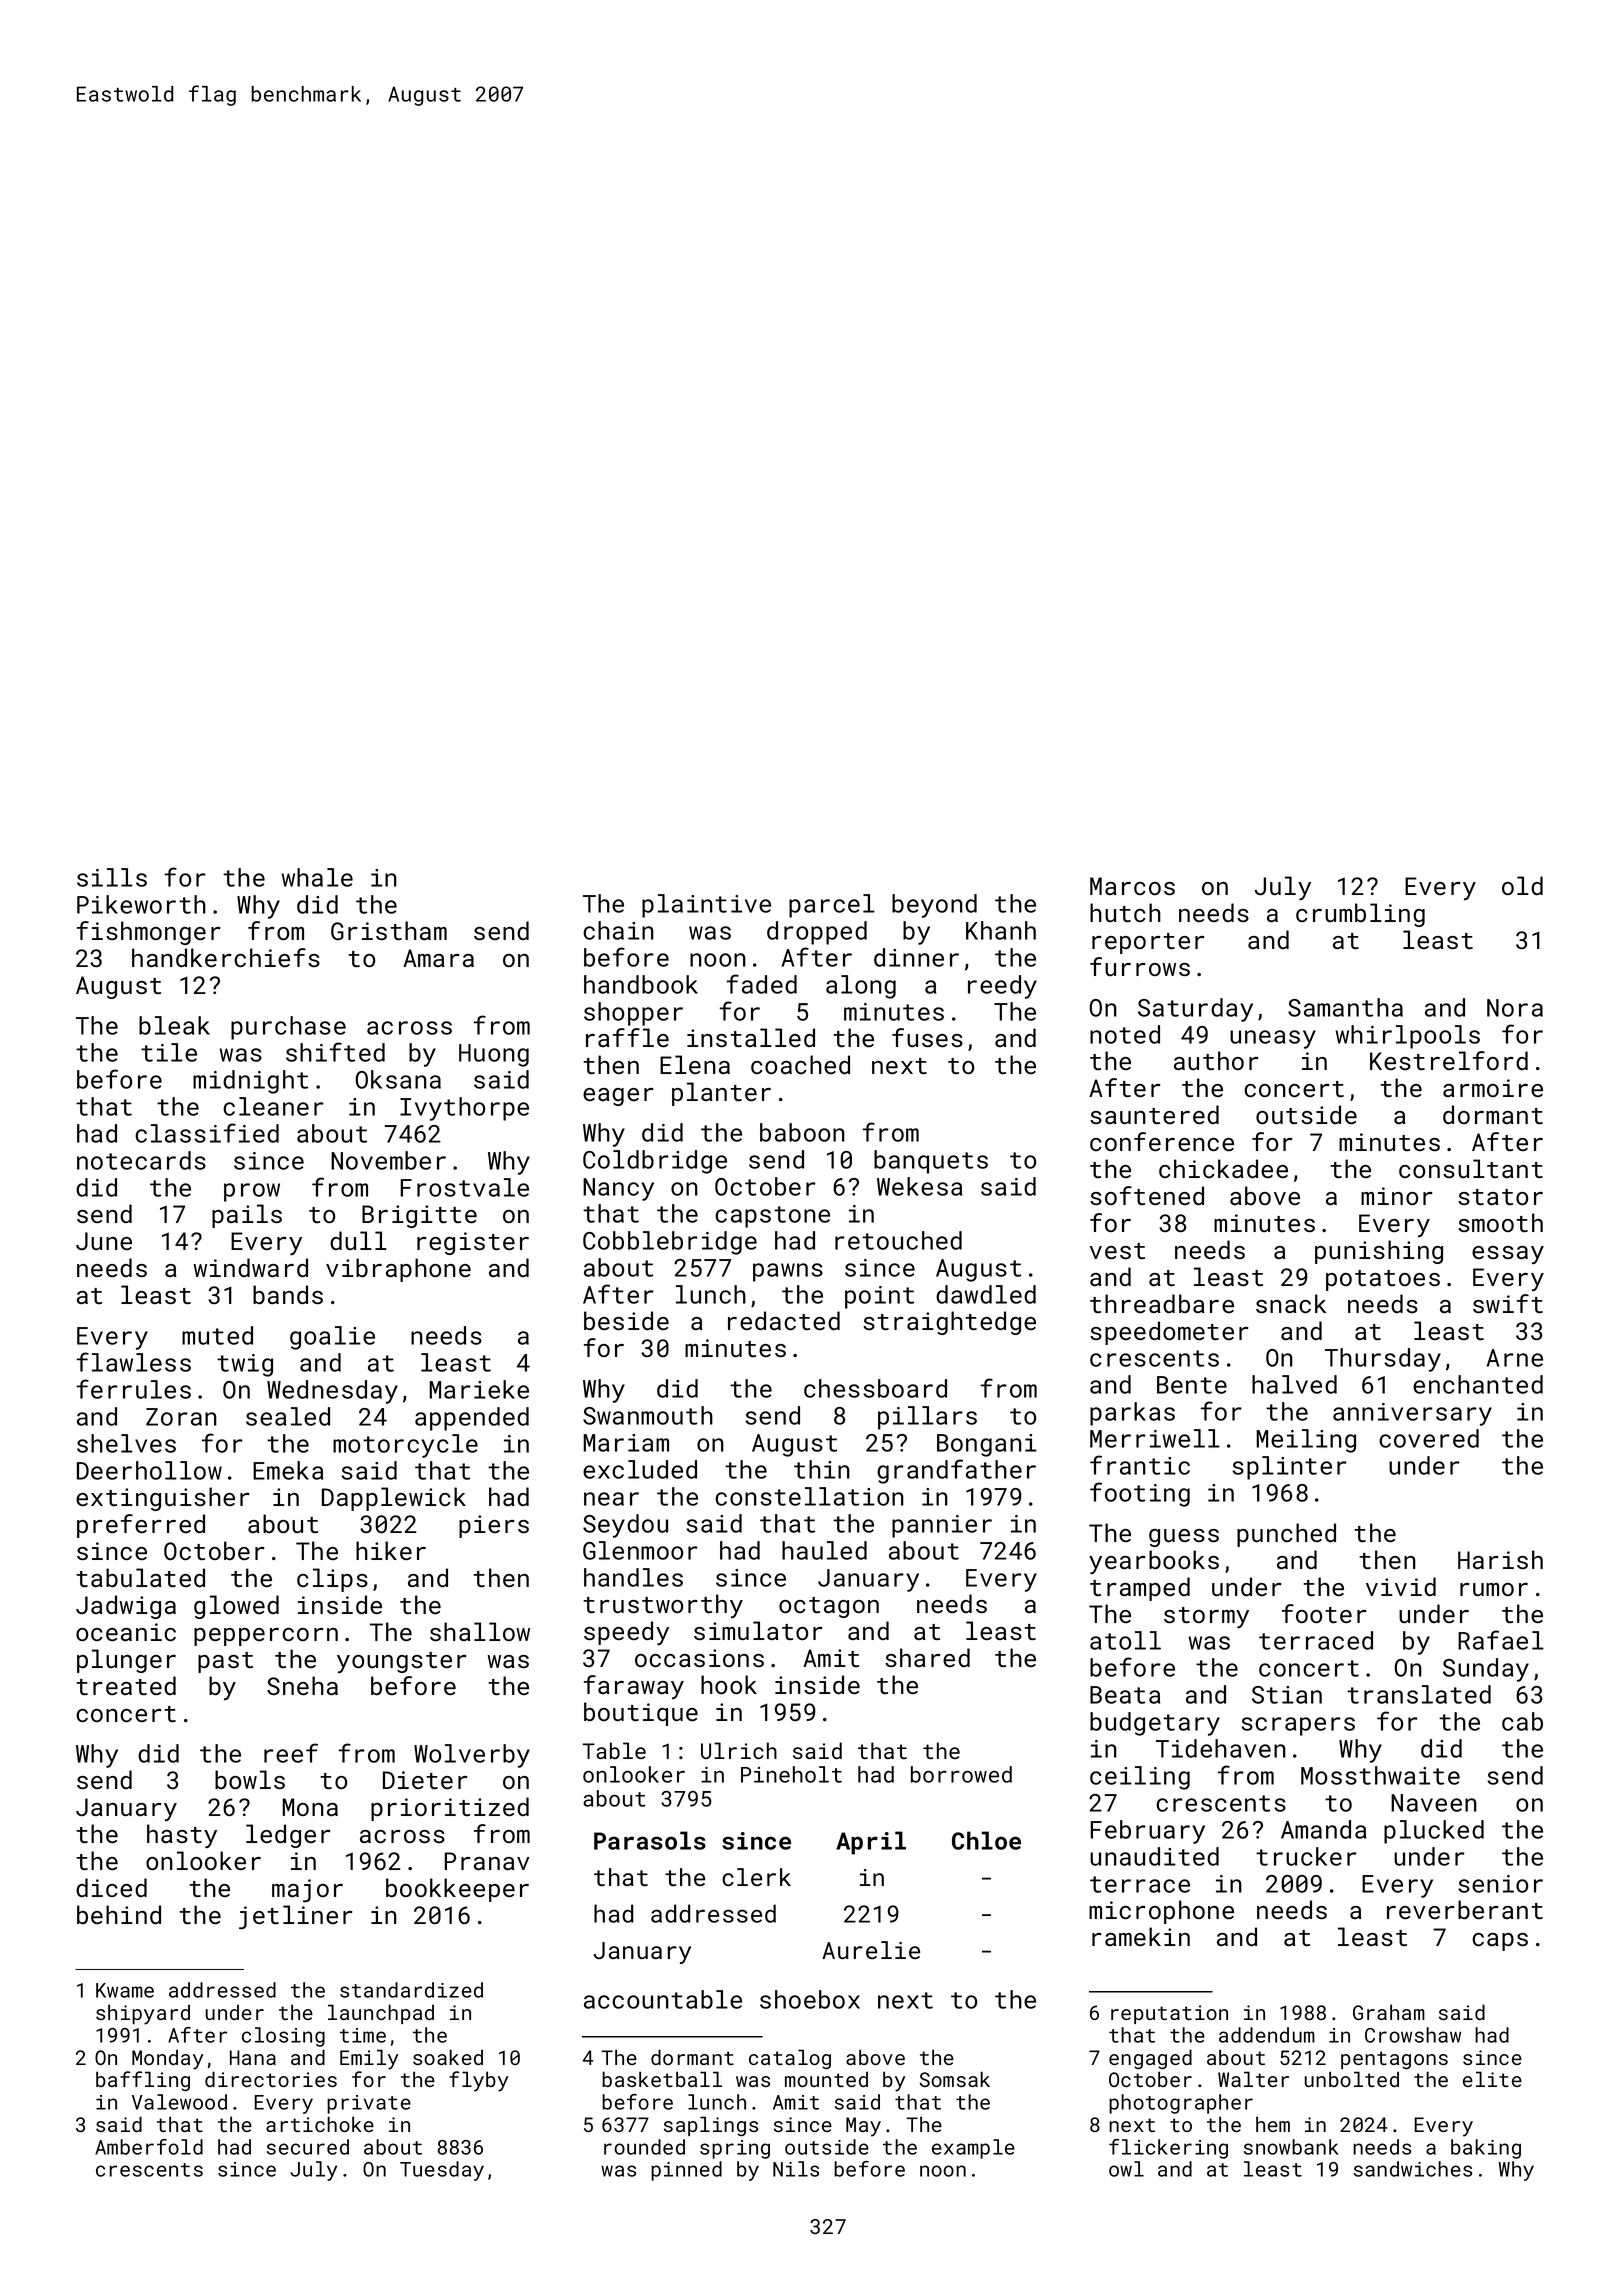 Image resolution: width=1620 pixels, height=2292 pixels. What do you see at coordinates (112, 877) in the screenshot?
I see `sills` at bounding box center [112, 877].
